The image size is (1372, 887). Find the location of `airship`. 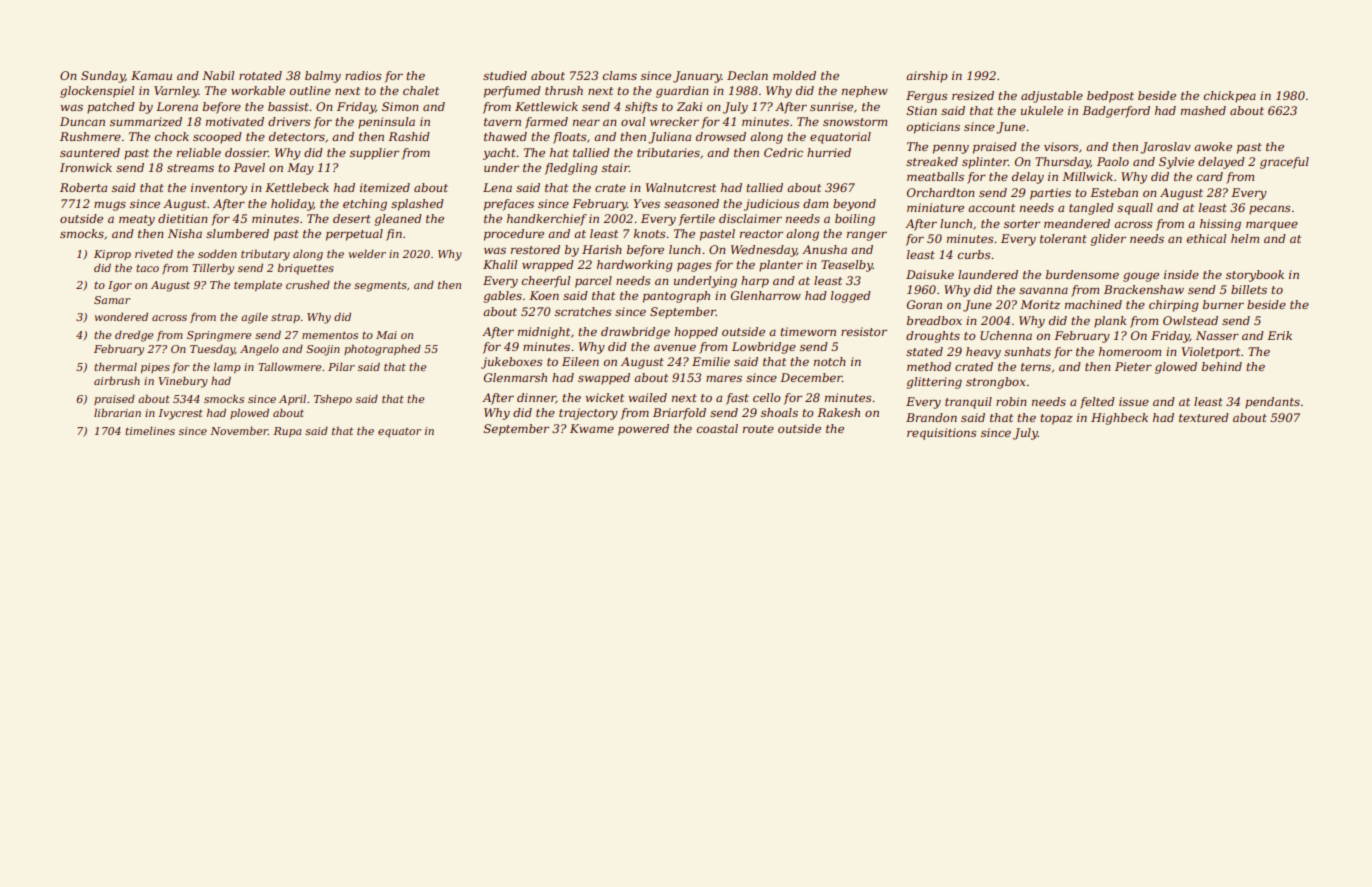

airship is located at coordinates (927, 77).
